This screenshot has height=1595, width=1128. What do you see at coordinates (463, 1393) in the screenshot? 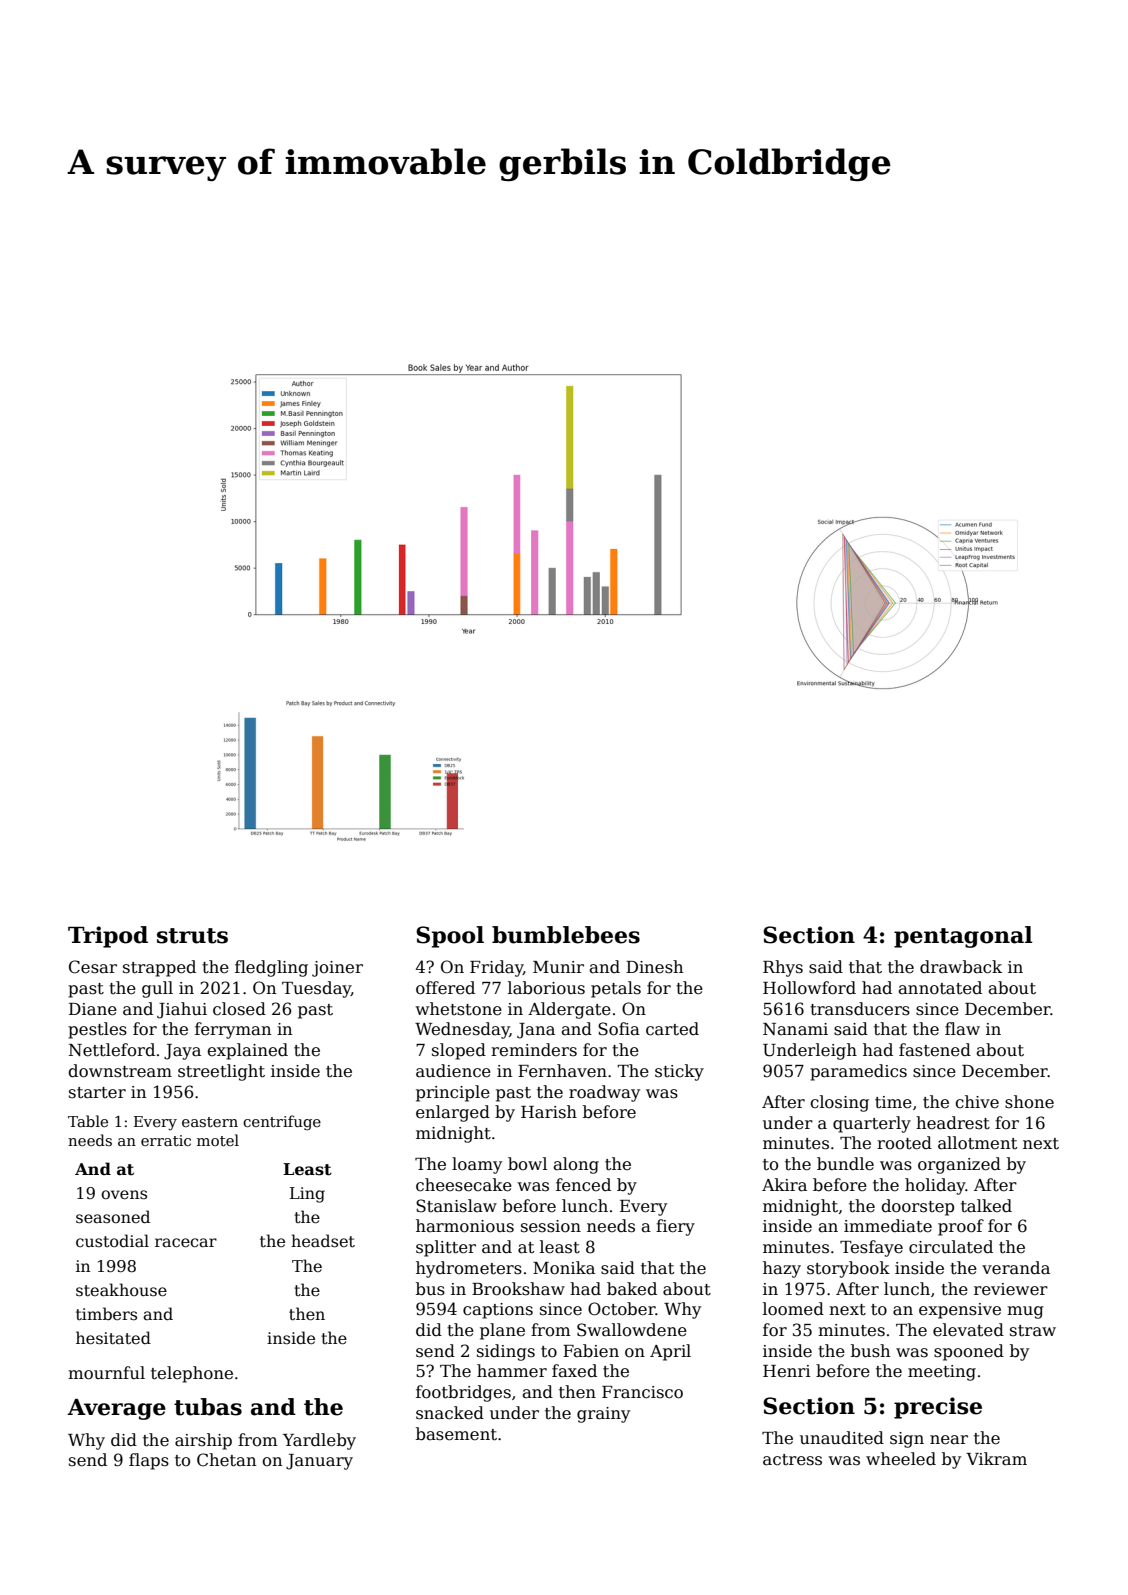
I see `footbridges` at bounding box center [463, 1393].
